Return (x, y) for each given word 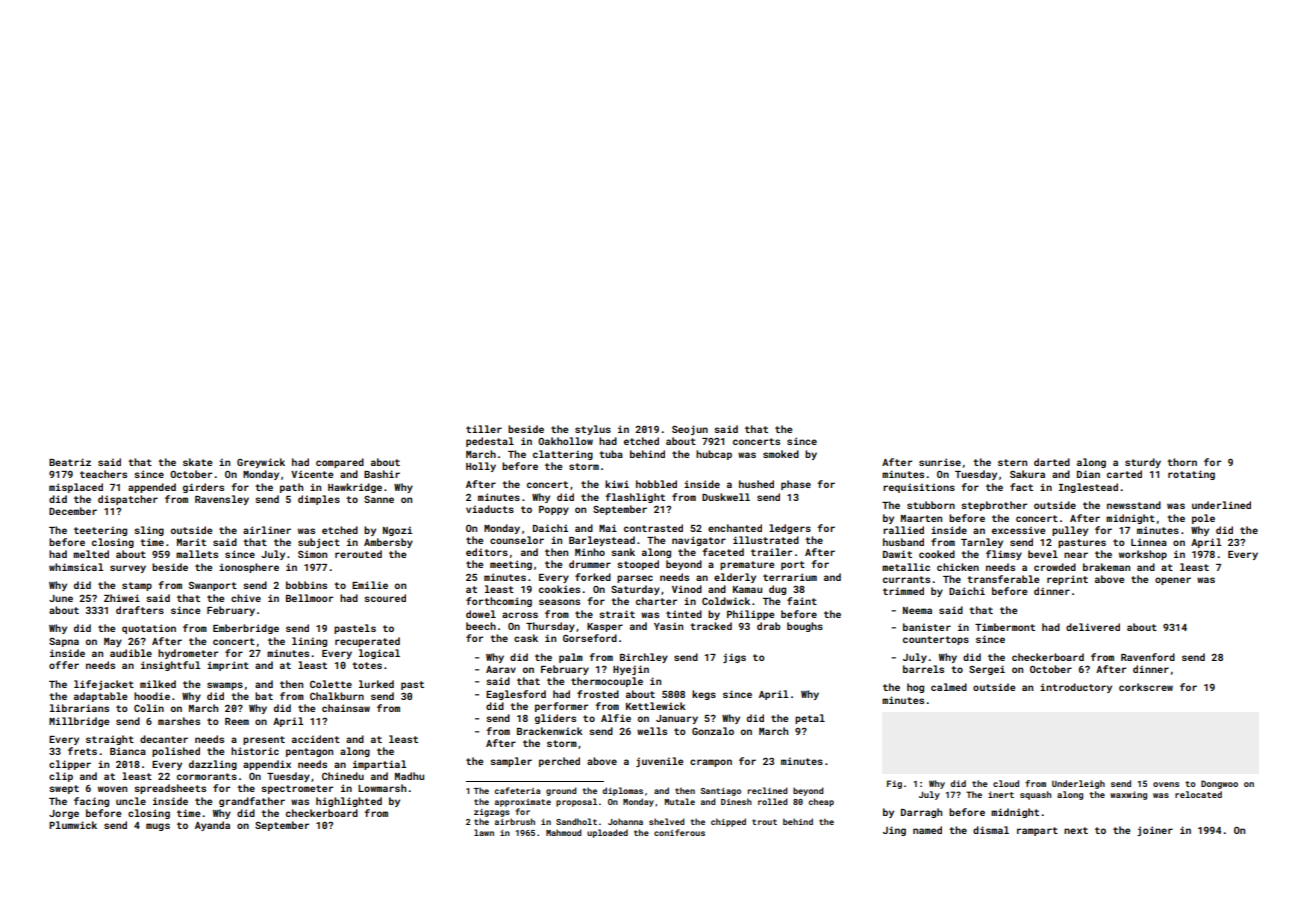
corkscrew (1146, 687)
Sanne (379, 499)
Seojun (690, 430)
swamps (225, 686)
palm (571, 658)
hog (915, 688)
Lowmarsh (382, 788)
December (73, 511)
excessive (1018, 530)
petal (810, 719)
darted (1052, 462)
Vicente (312, 474)
